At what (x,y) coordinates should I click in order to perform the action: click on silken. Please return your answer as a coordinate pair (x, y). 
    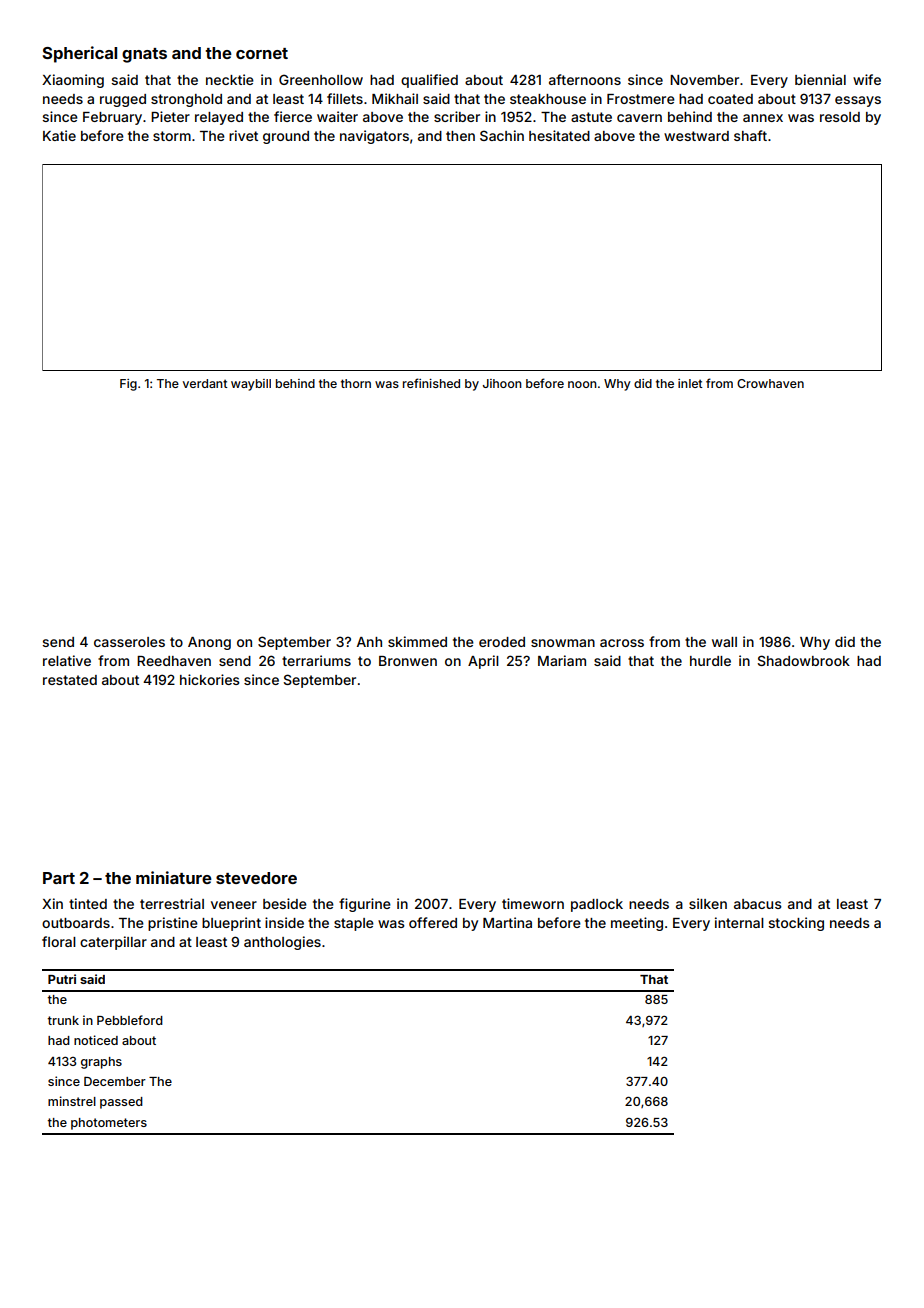
    Looking at the image, I should click on (708, 903).
